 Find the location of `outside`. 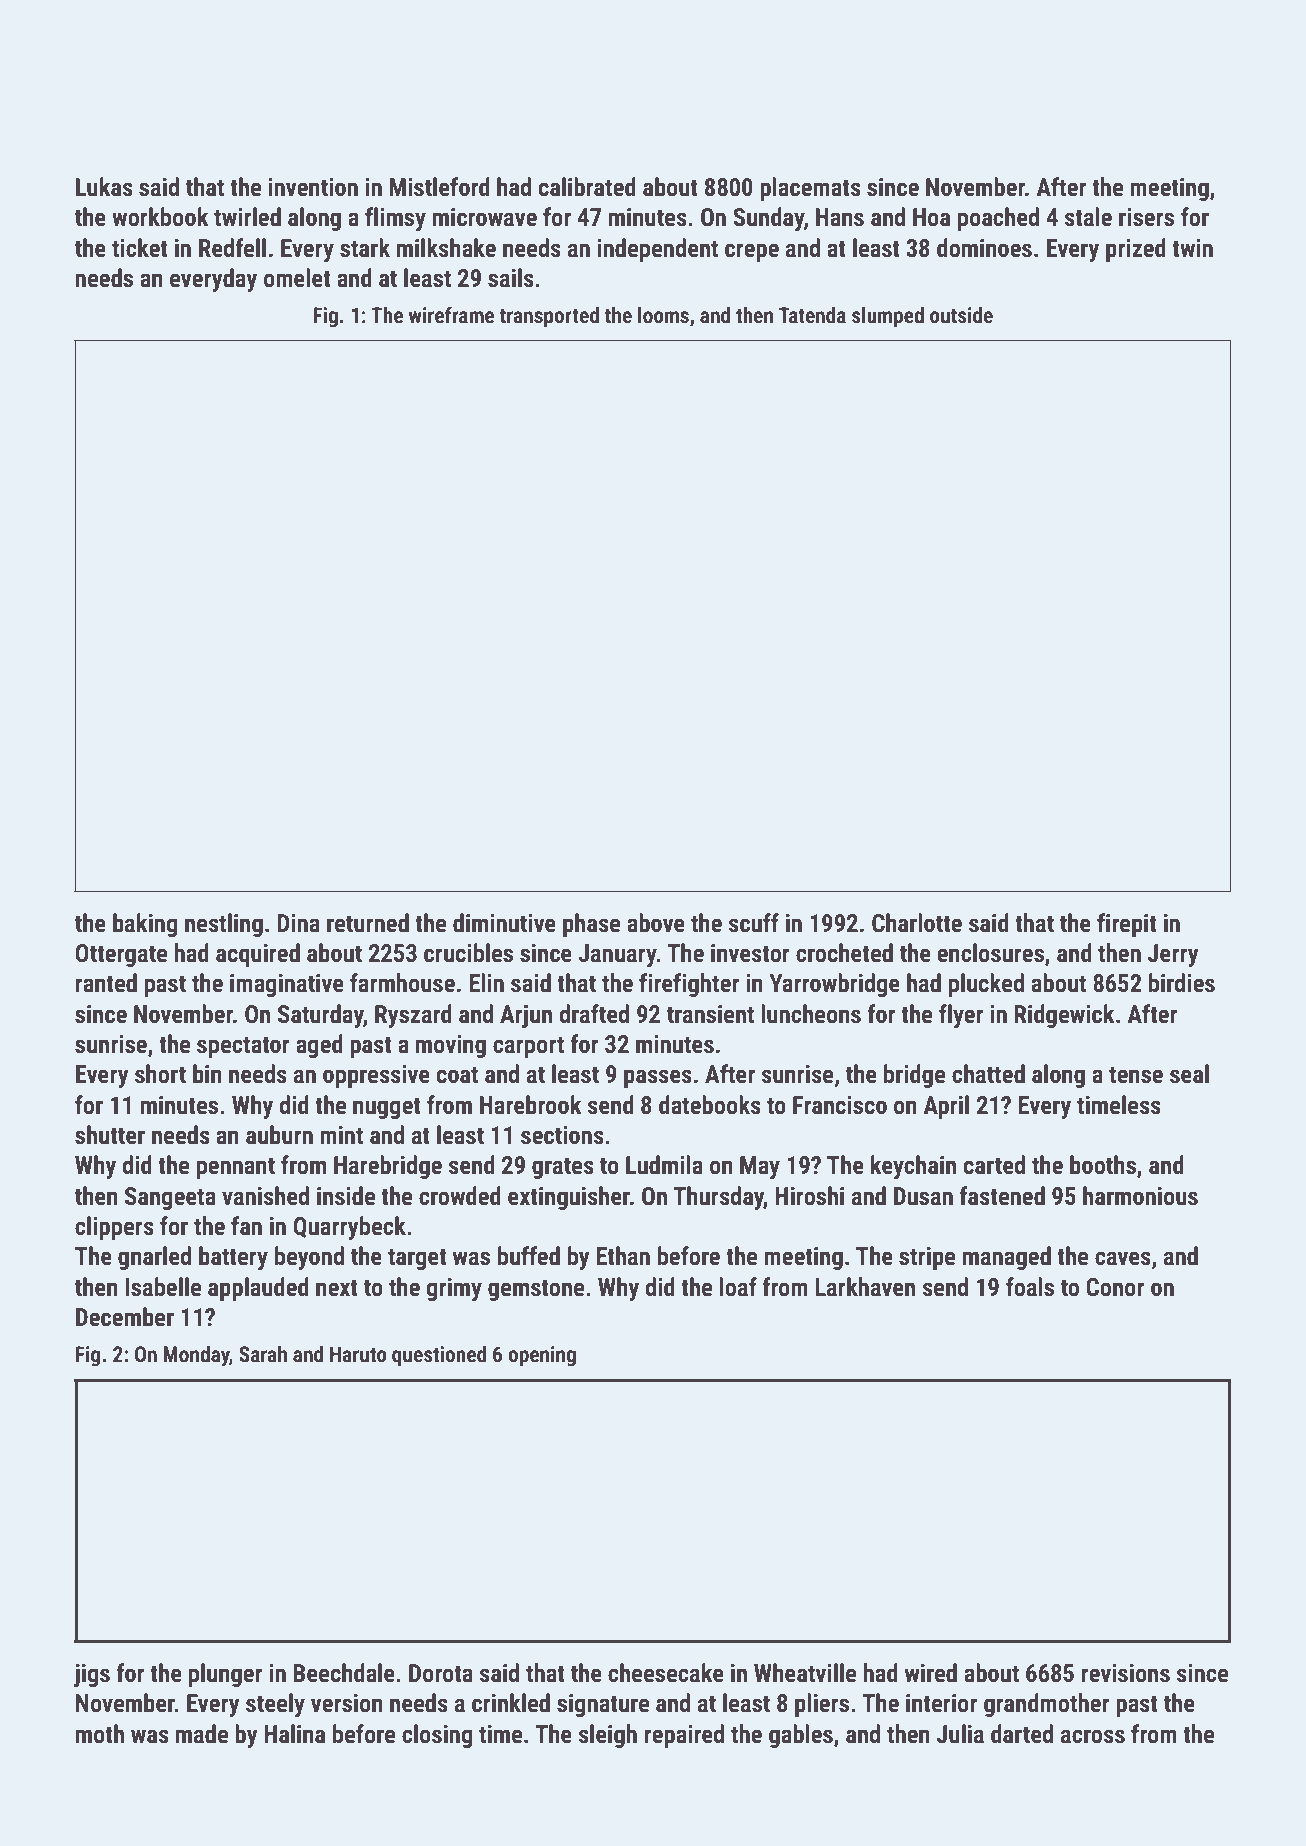

outside is located at coordinates (961, 315).
